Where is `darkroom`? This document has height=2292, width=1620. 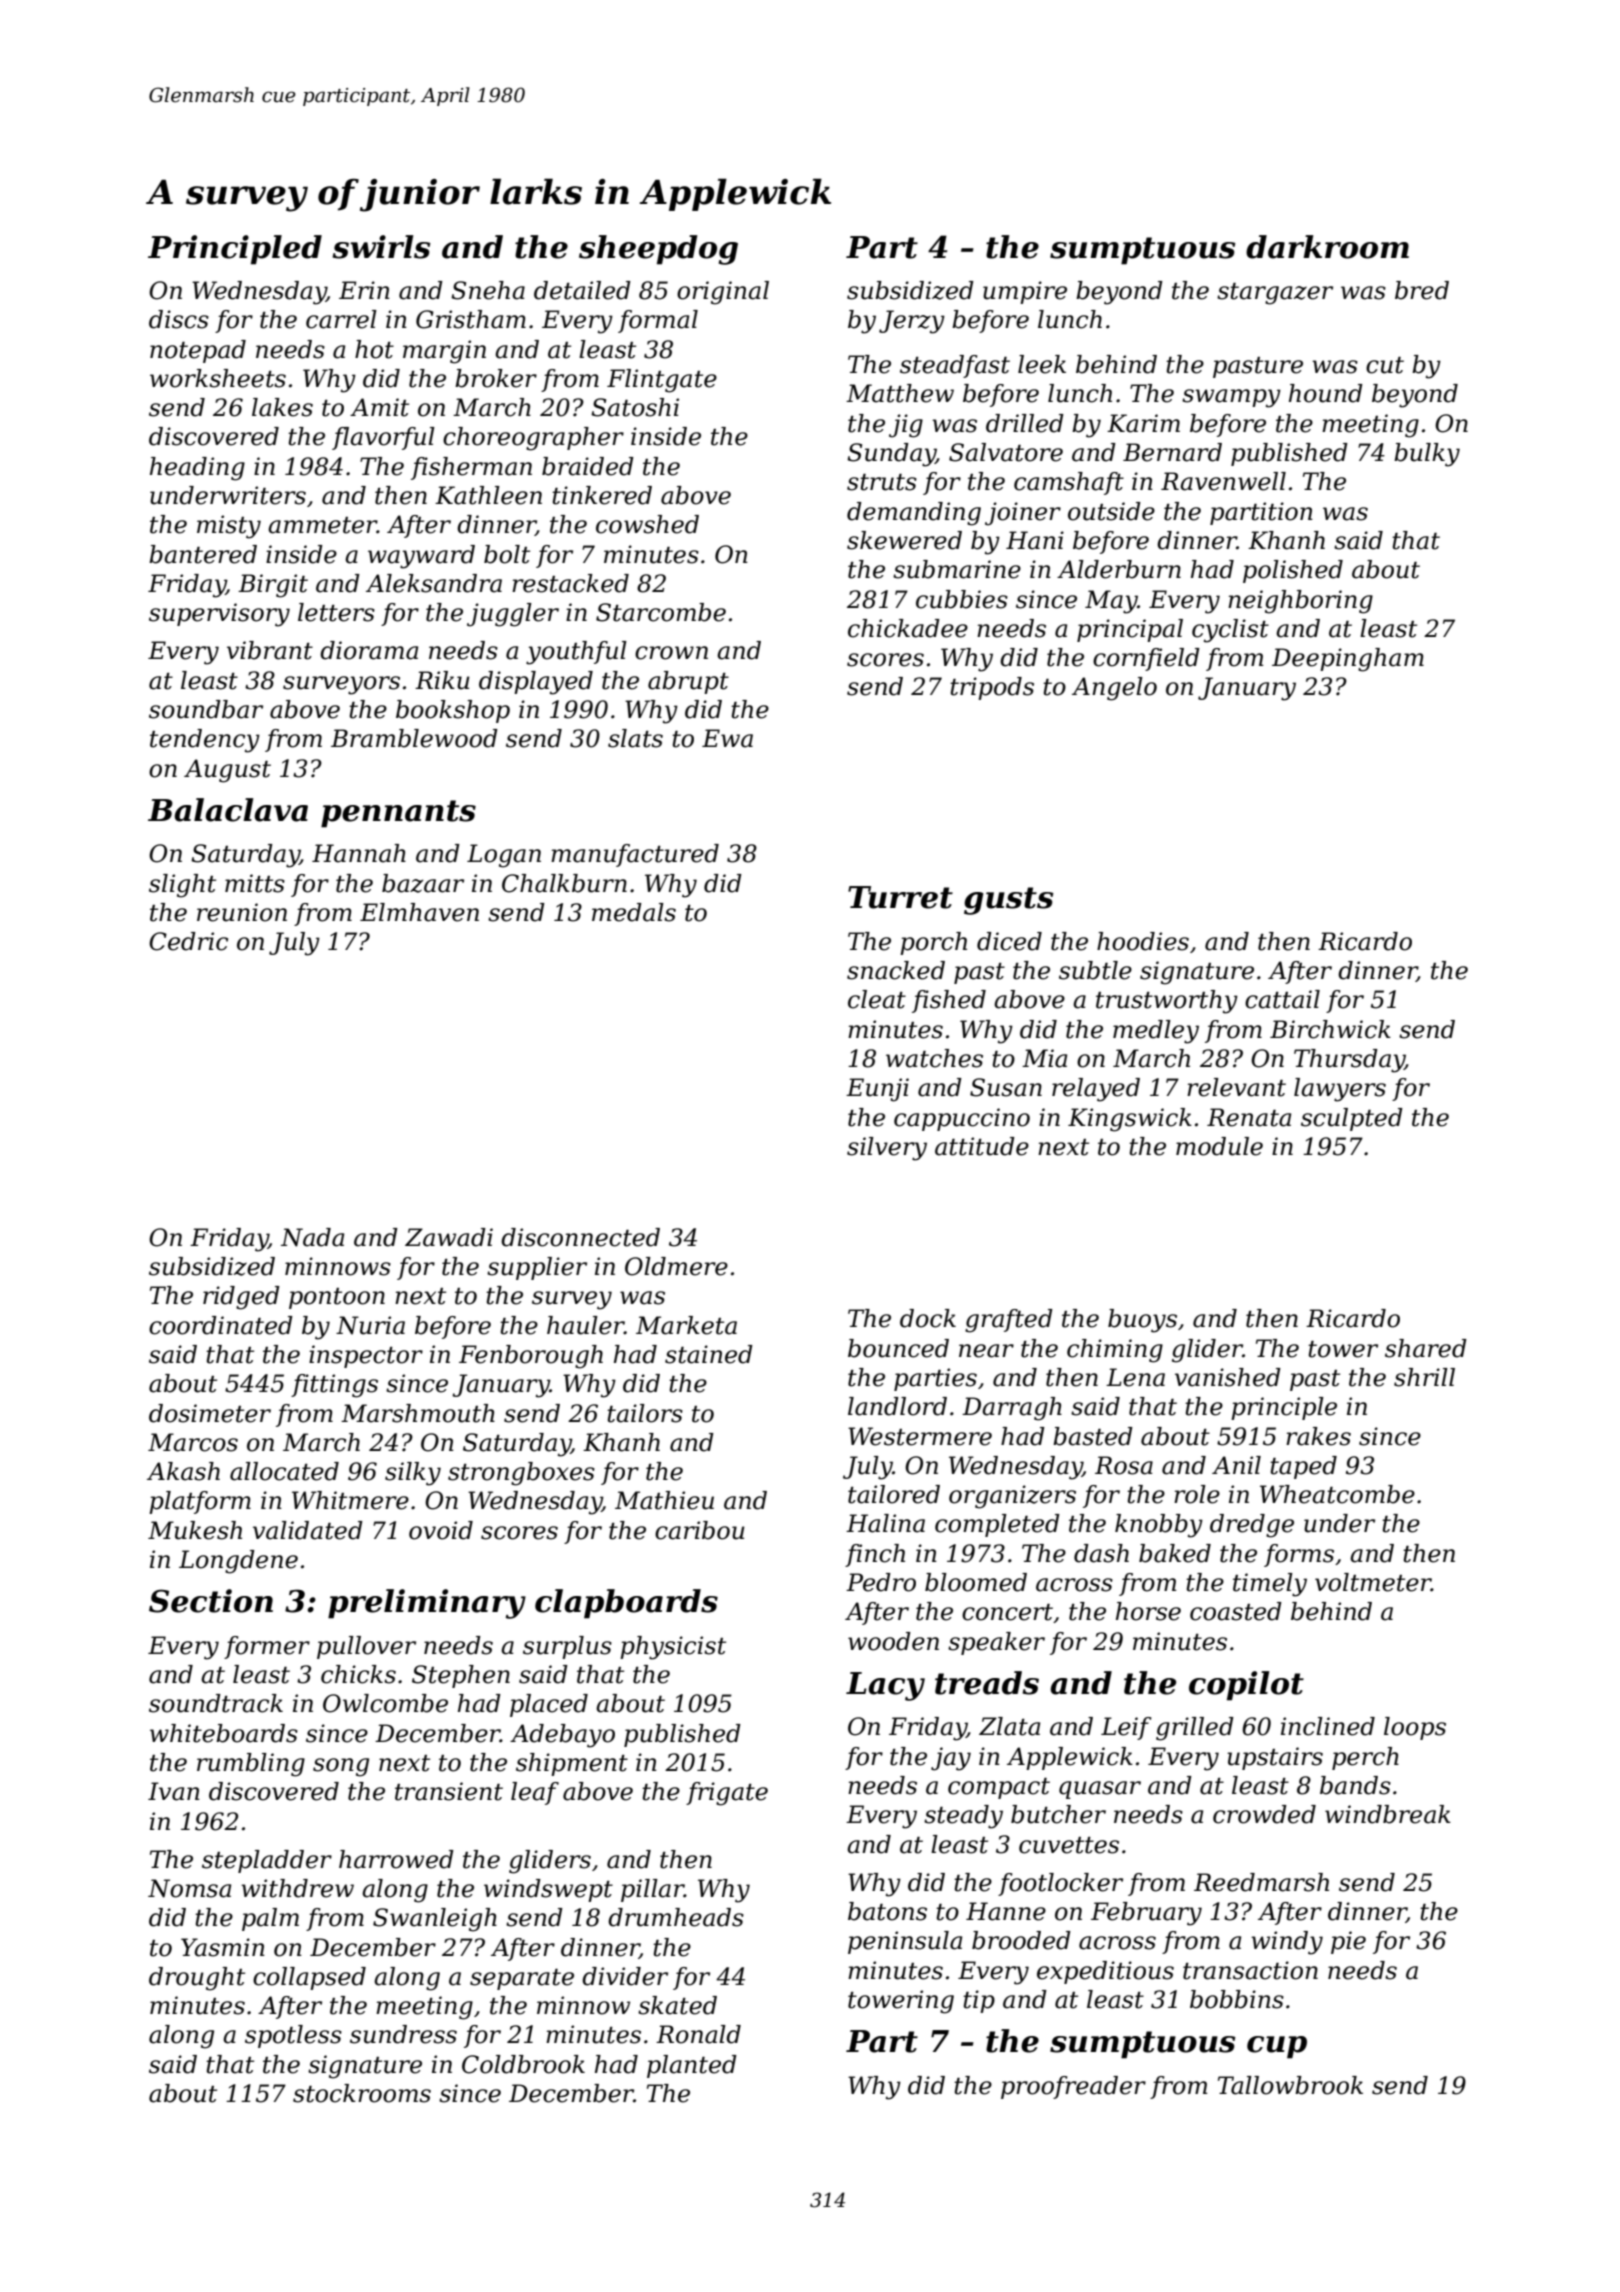
darkroom is located at coordinates (1327, 247).
